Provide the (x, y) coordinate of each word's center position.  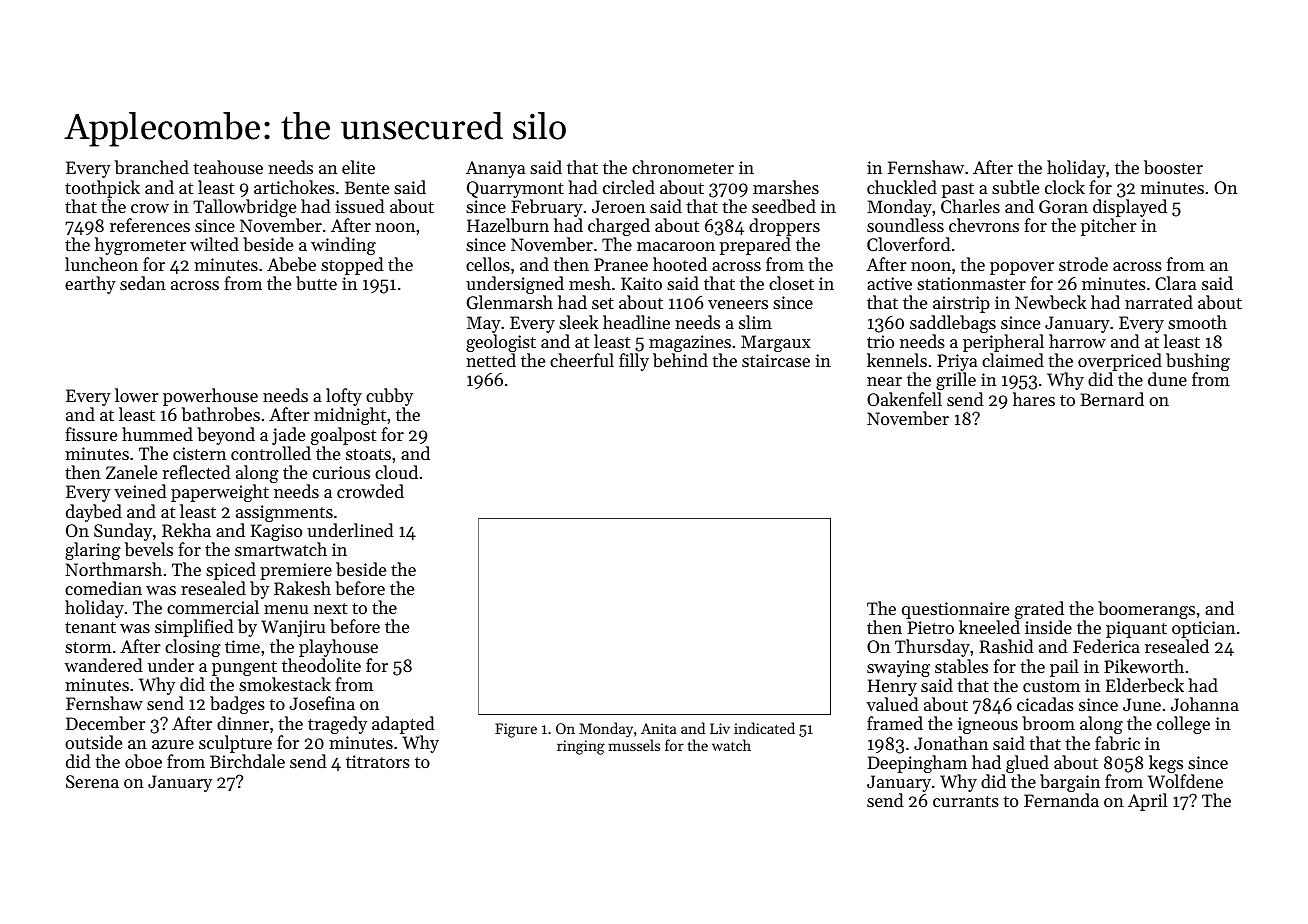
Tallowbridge (244, 208)
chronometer (683, 167)
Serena (92, 781)
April (1147, 802)
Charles (970, 206)
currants (966, 801)
